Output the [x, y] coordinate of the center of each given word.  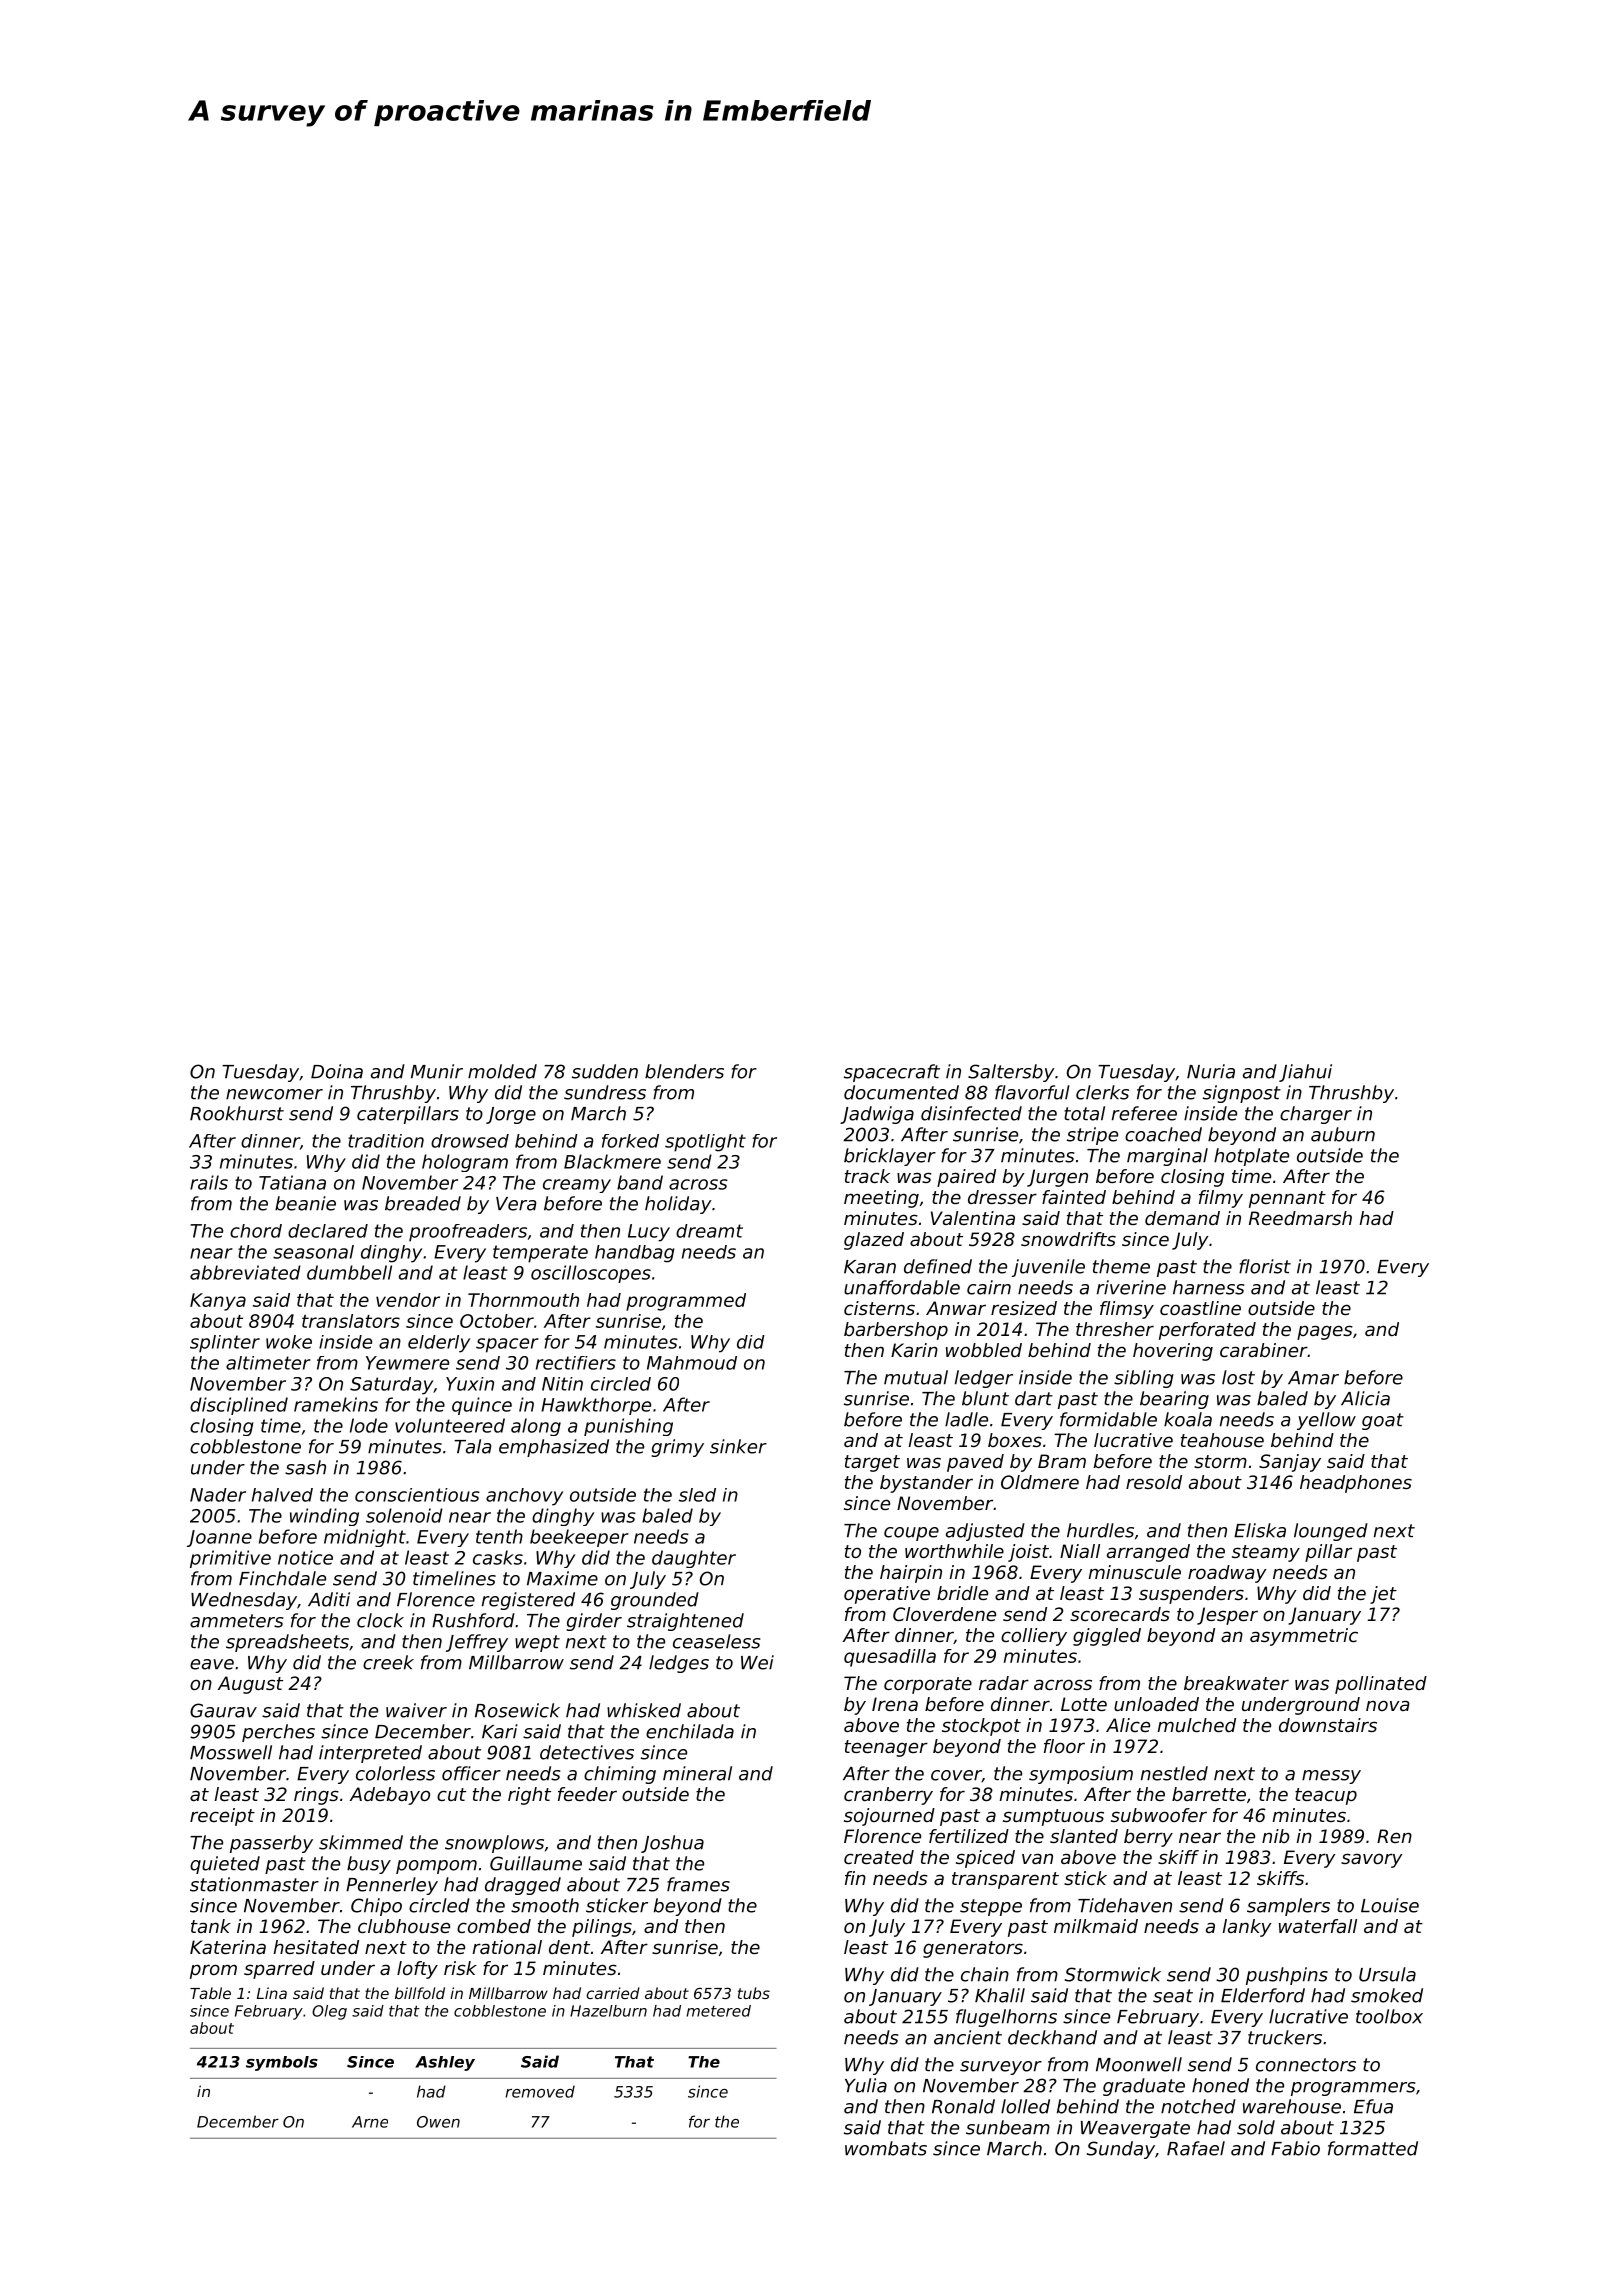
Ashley [445, 2063]
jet [1383, 1595]
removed [540, 2091]
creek [388, 1662]
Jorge [511, 1115]
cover [956, 1776]
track [867, 1176]
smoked [1387, 1995]
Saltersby [1011, 1073]
